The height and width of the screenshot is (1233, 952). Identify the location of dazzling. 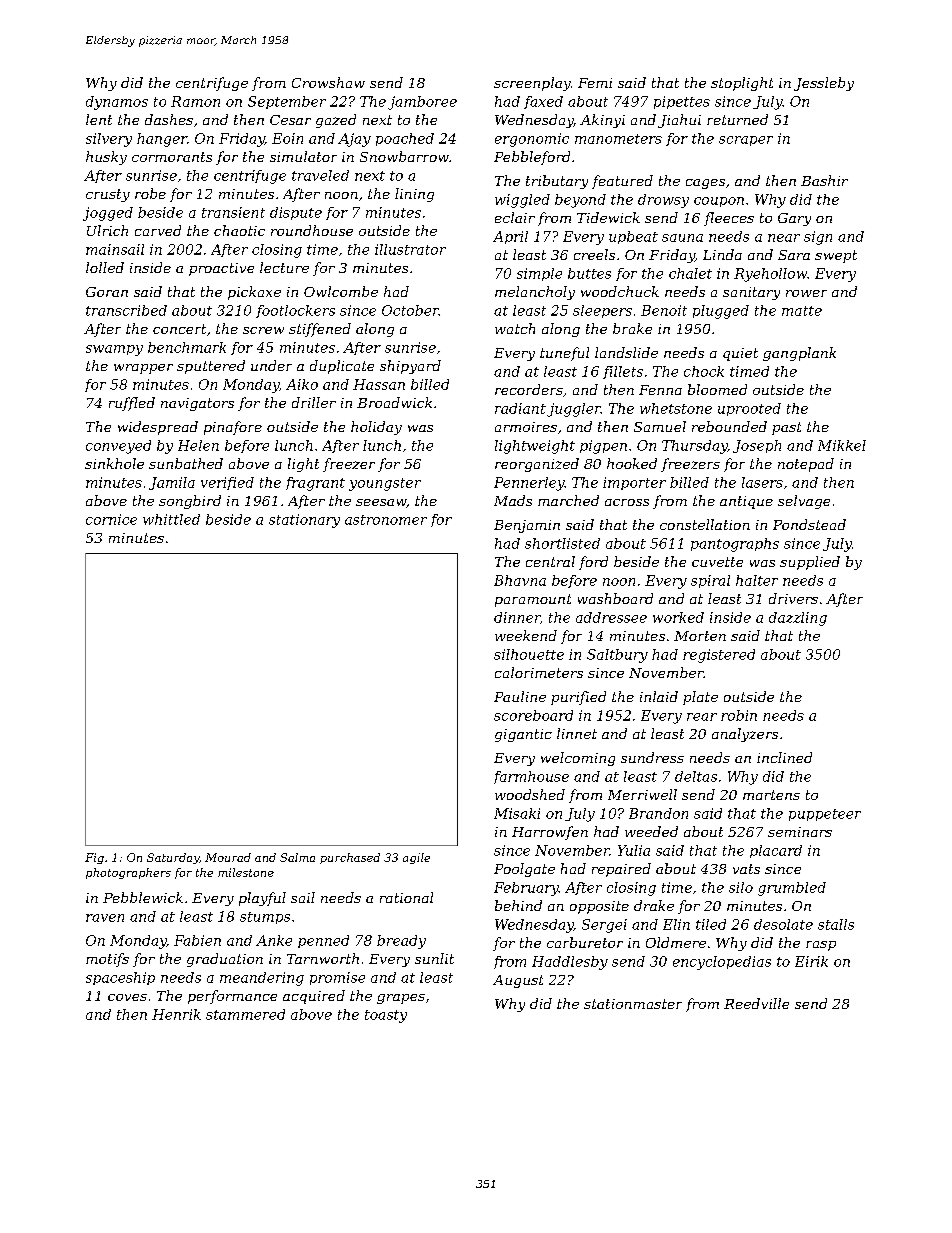
(798, 619).
